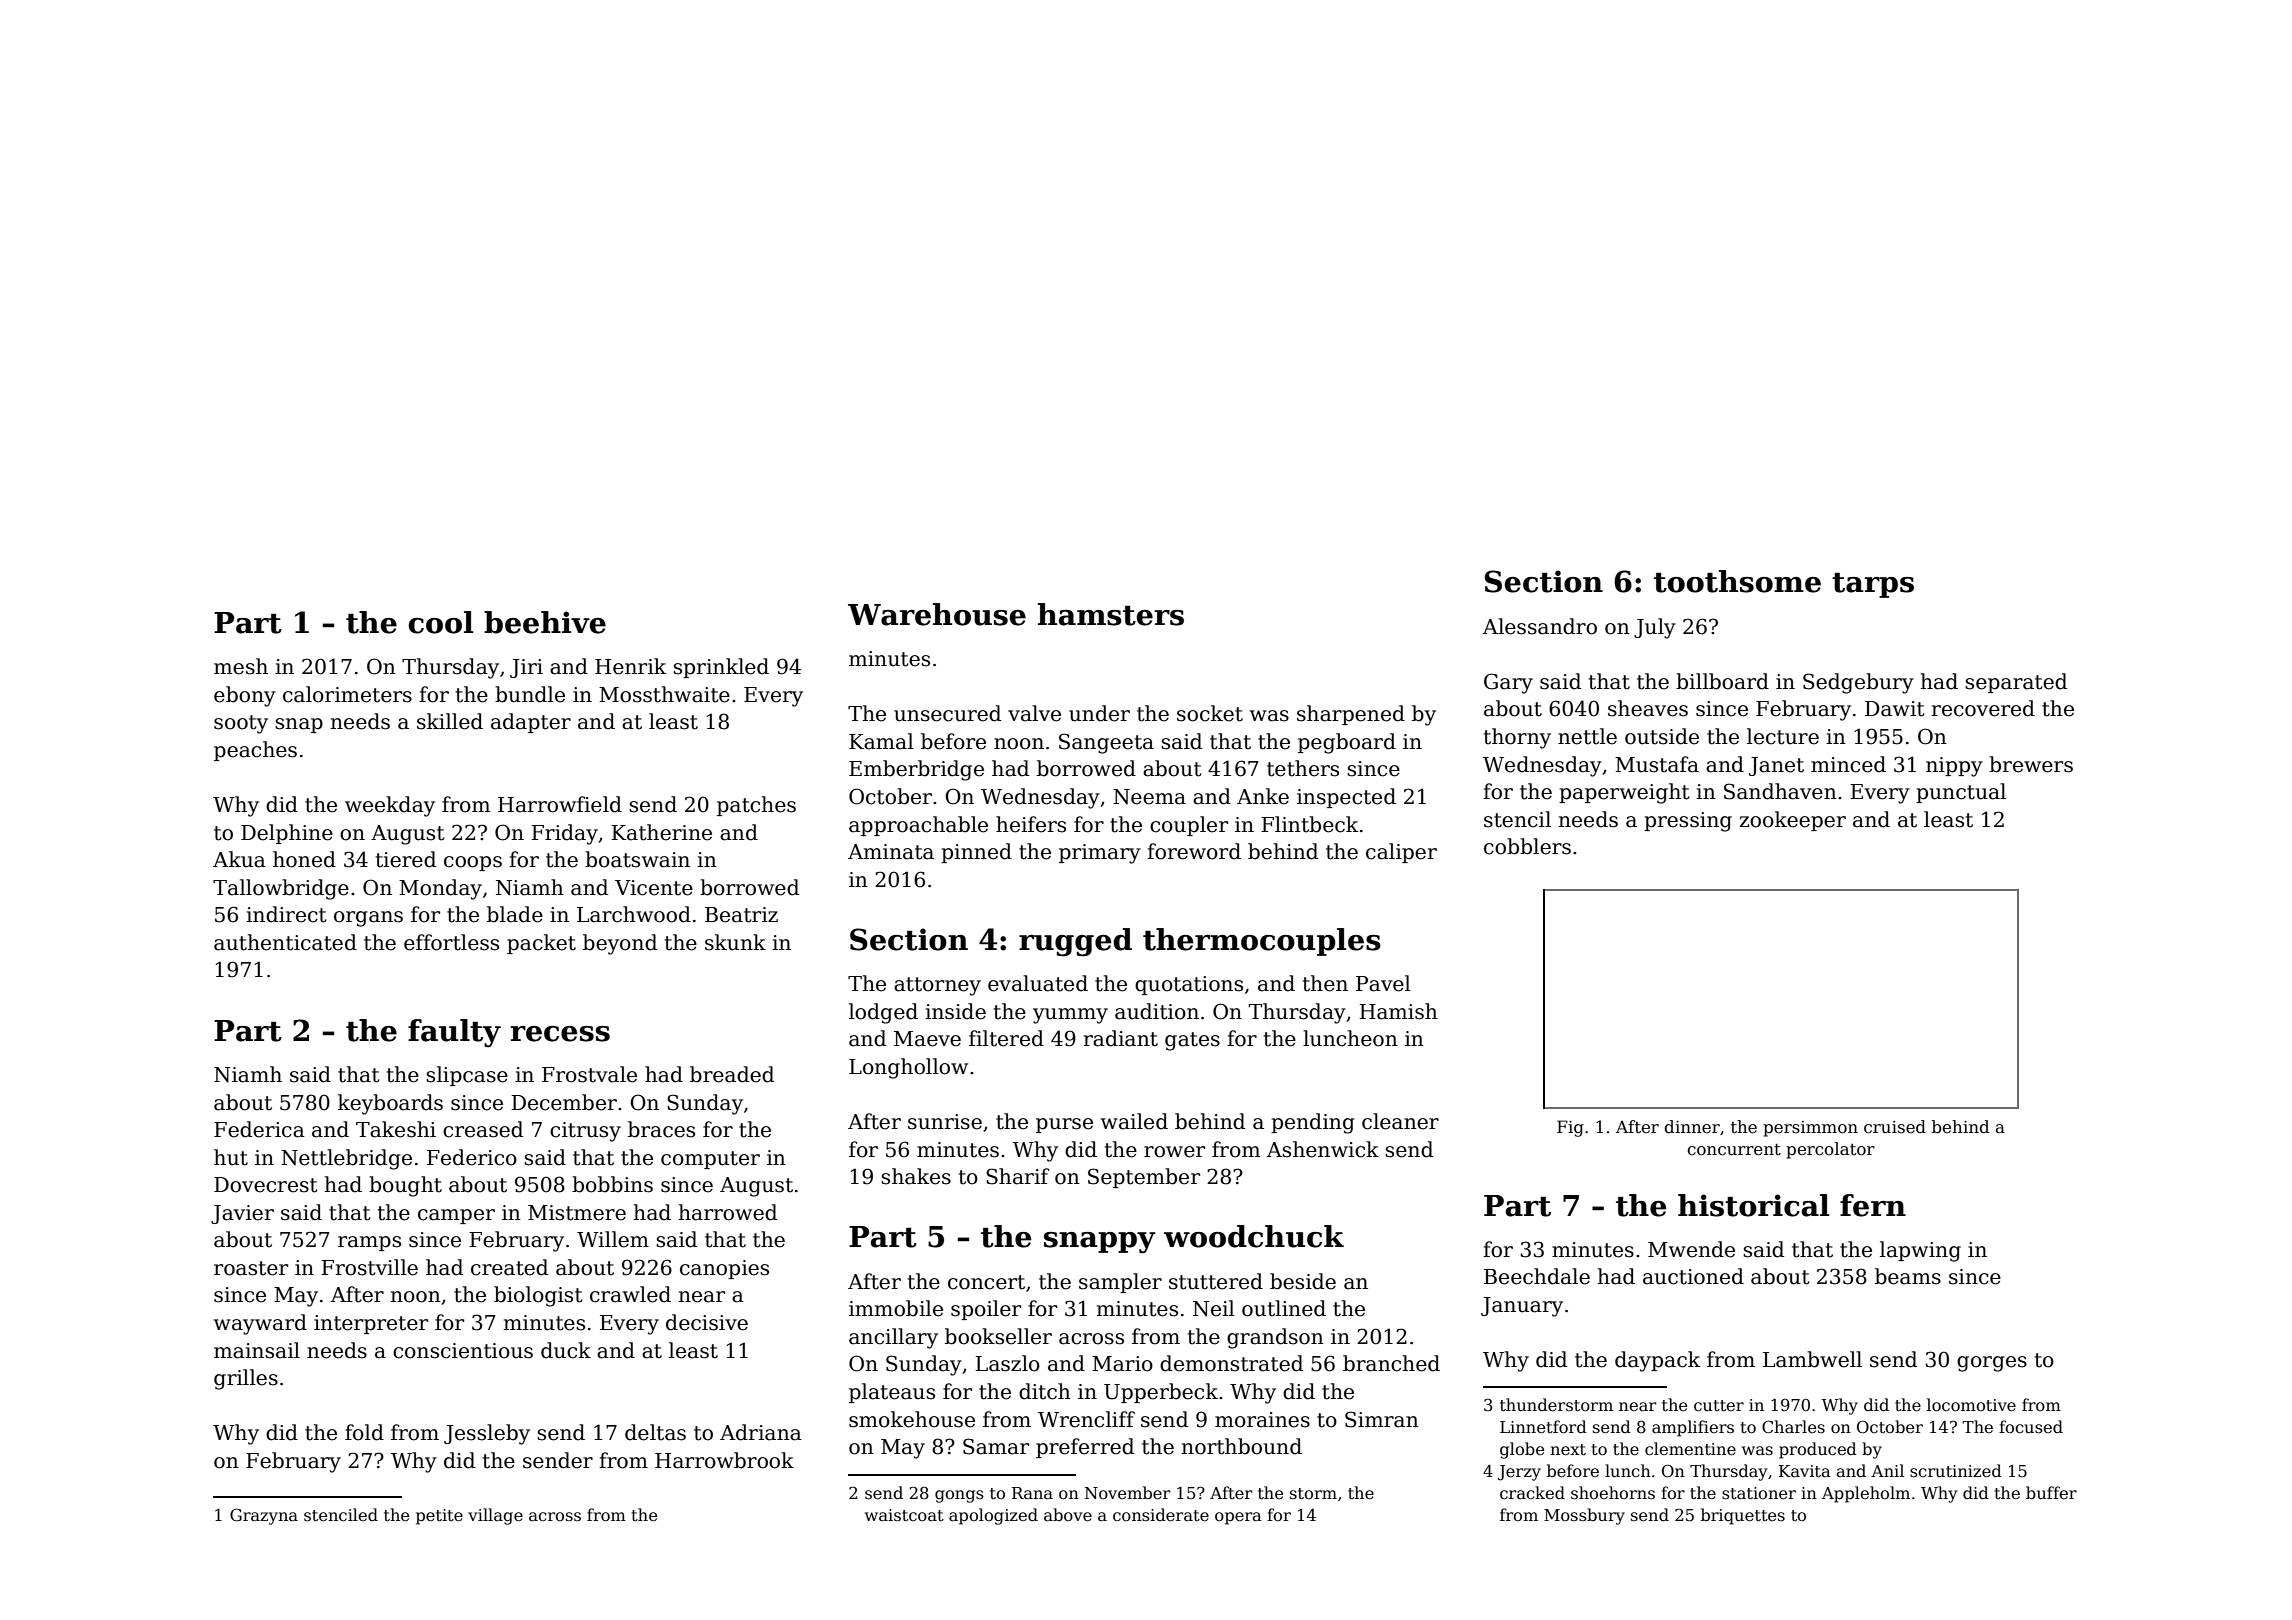 This screenshot has width=2292, height=1620. Describe the element at coordinates (451, 942) in the screenshot. I see `effortless` at that location.
